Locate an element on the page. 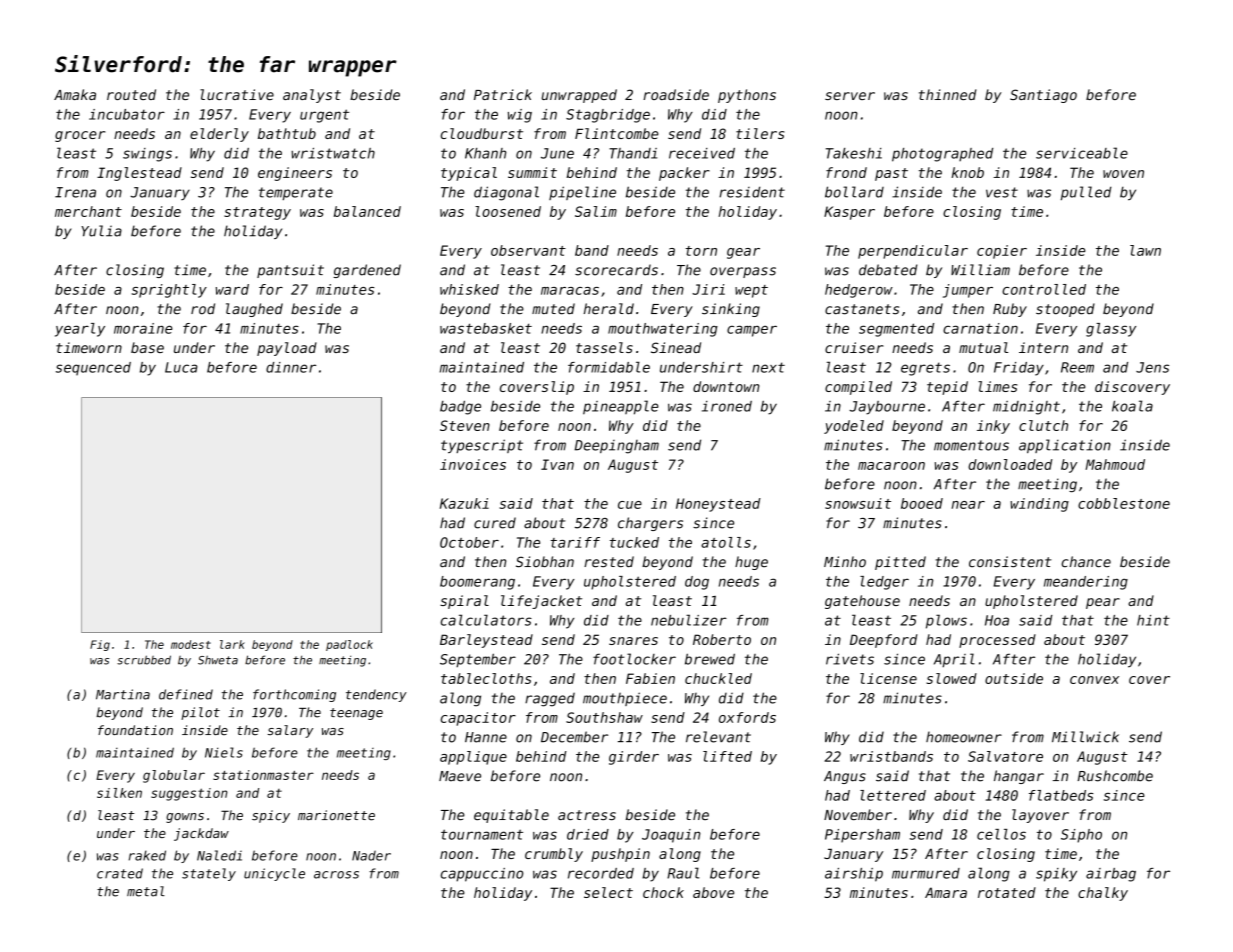 The width and height of the page is (1233, 952). Patrick is located at coordinates (503, 94).
